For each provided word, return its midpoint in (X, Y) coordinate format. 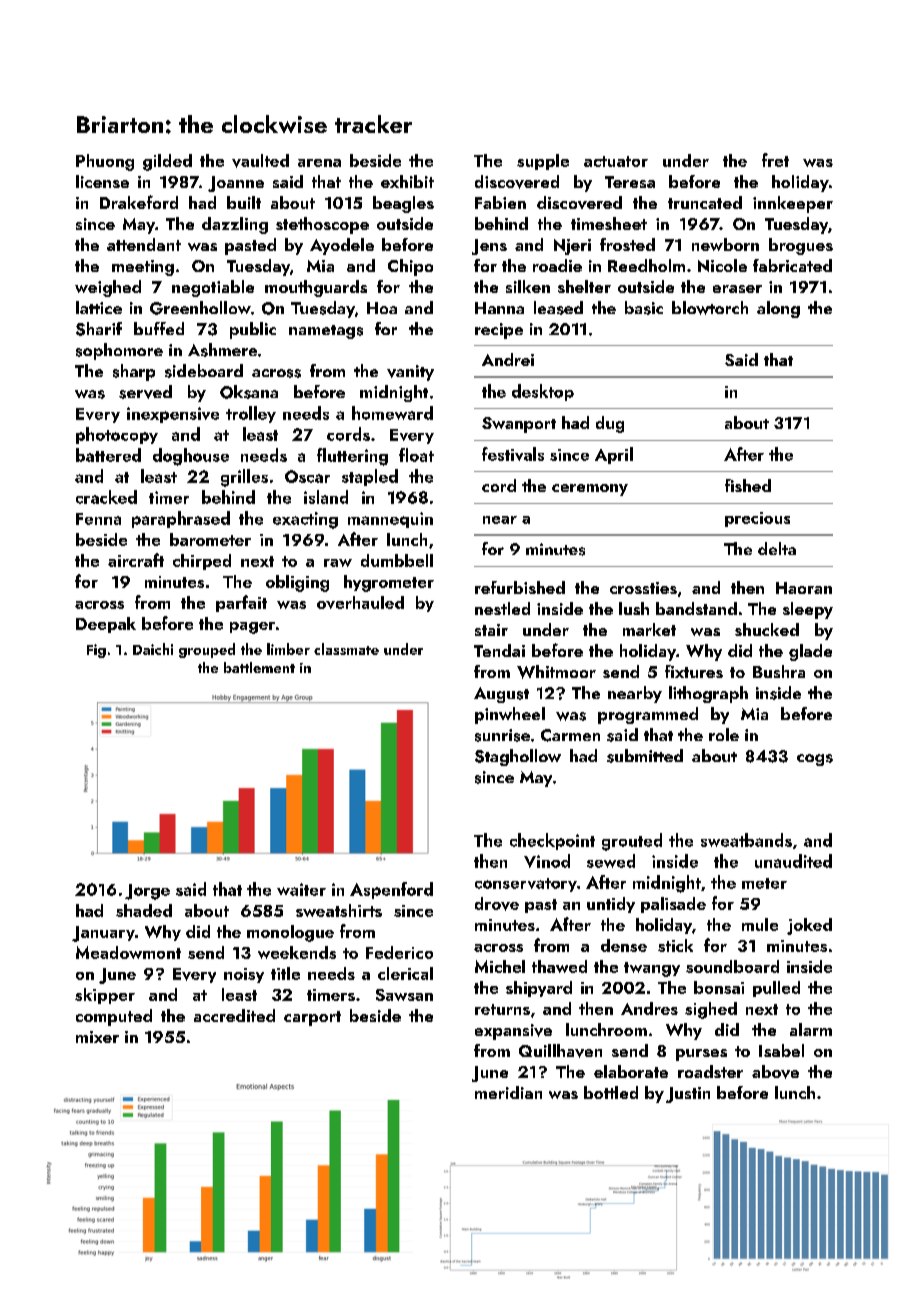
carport (312, 1018)
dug (610, 424)
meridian (508, 1092)
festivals (513, 454)
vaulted (260, 161)
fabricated (792, 265)
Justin (688, 1095)
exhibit (407, 181)
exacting (305, 520)
